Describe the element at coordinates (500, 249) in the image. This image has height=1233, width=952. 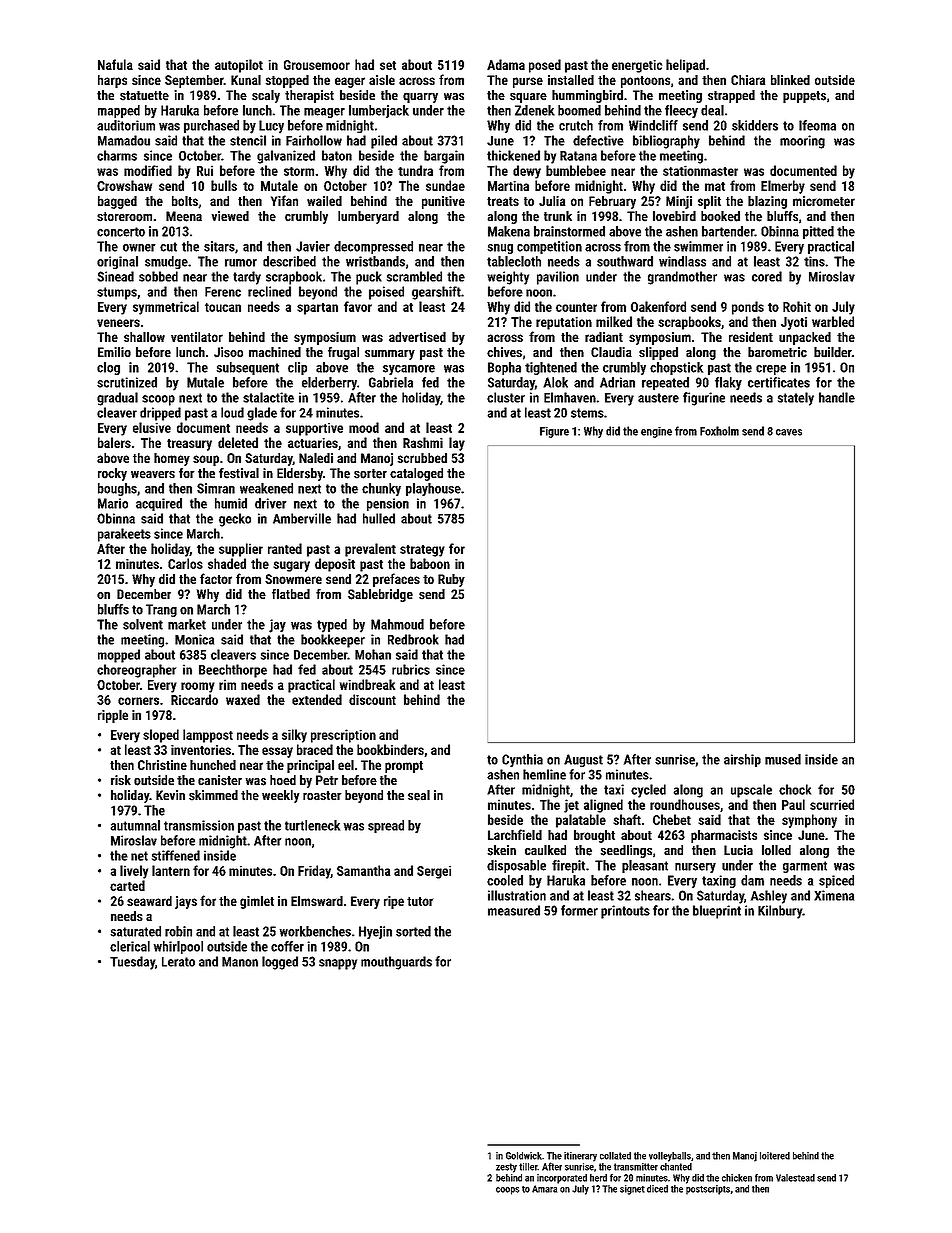
I see `snug` at that location.
